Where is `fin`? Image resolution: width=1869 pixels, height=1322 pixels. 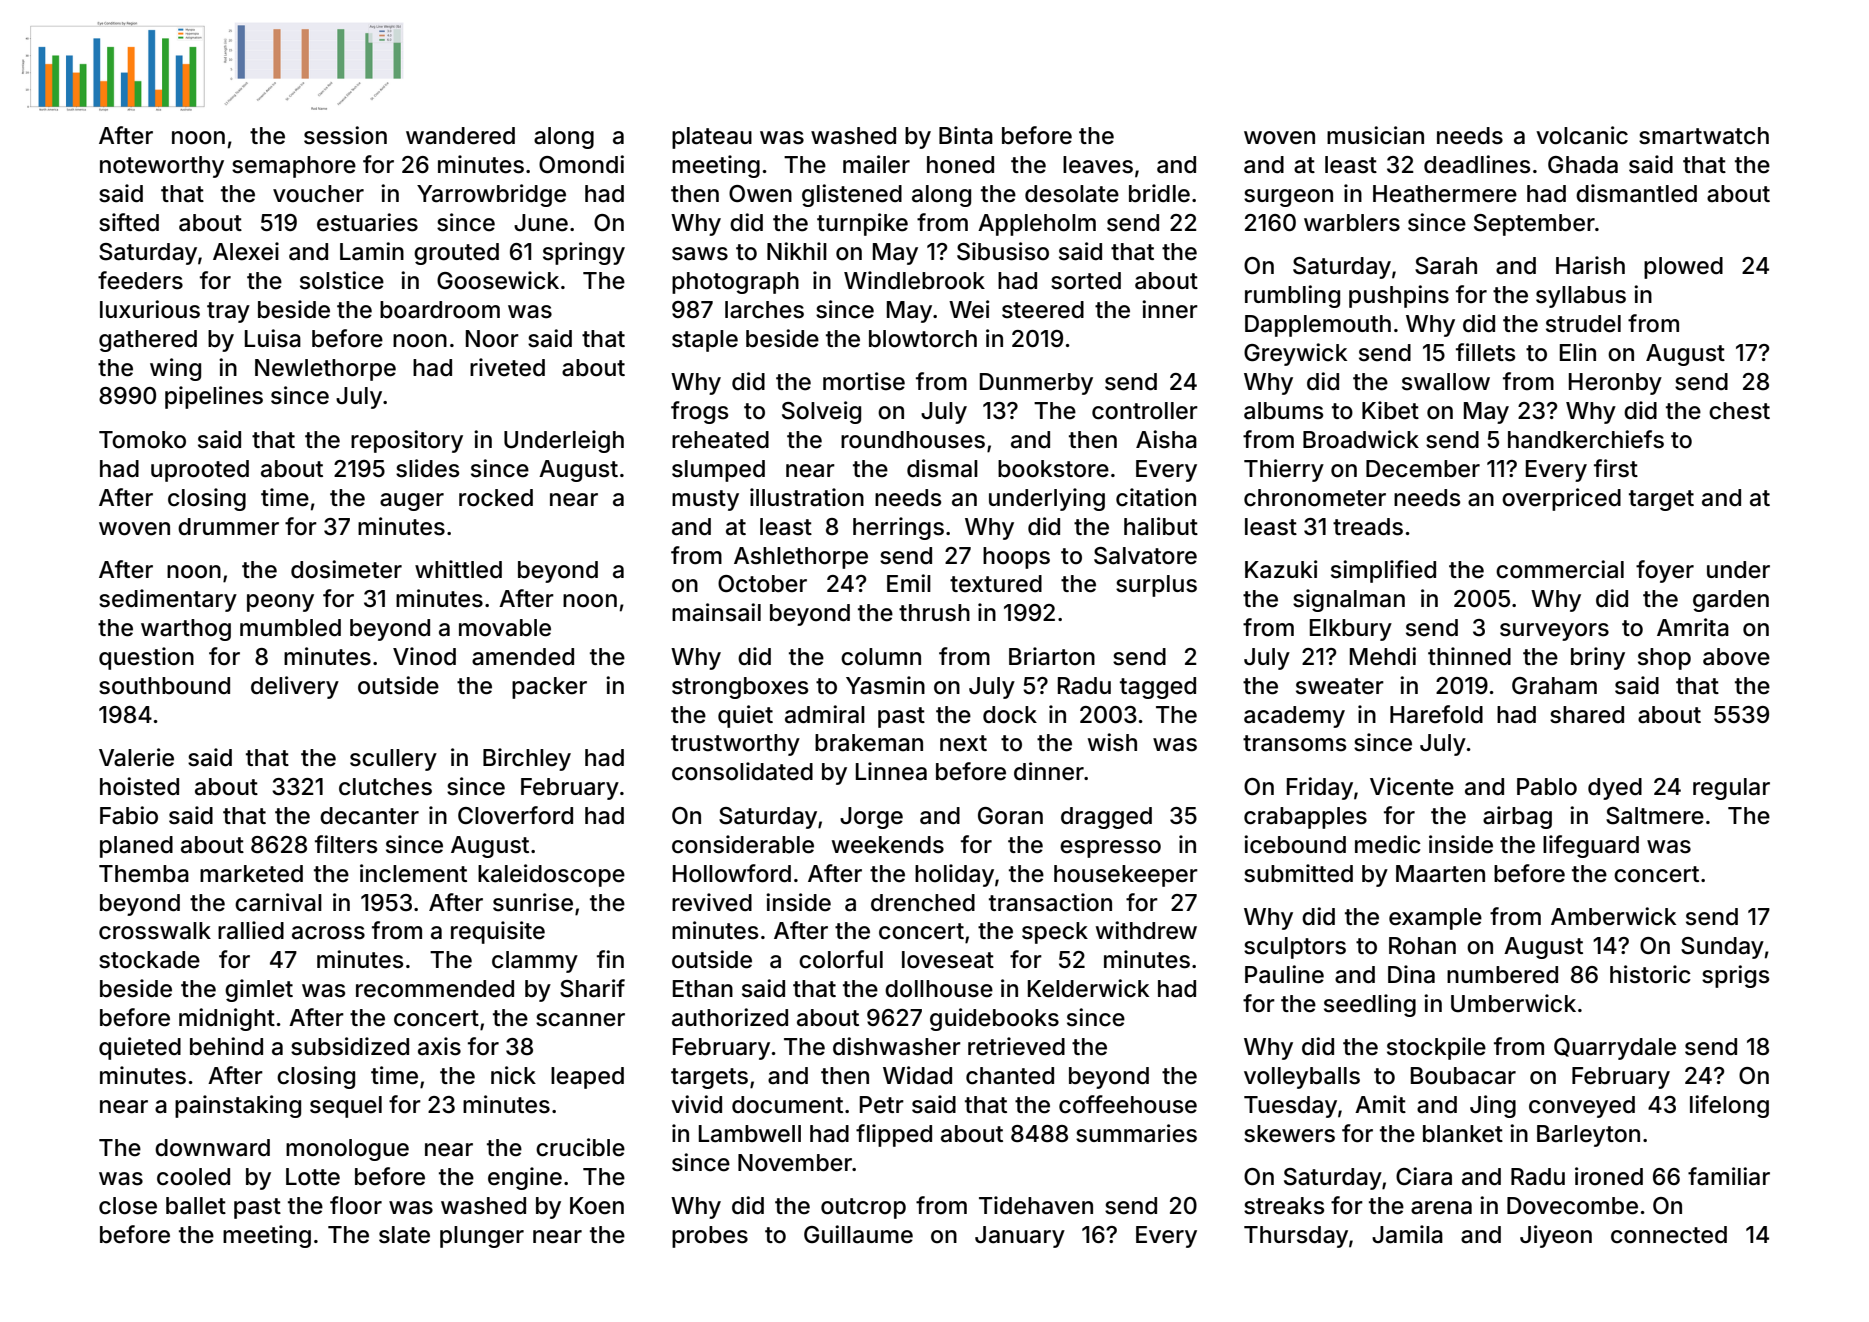 fin is located at coordinates (610, 959).
